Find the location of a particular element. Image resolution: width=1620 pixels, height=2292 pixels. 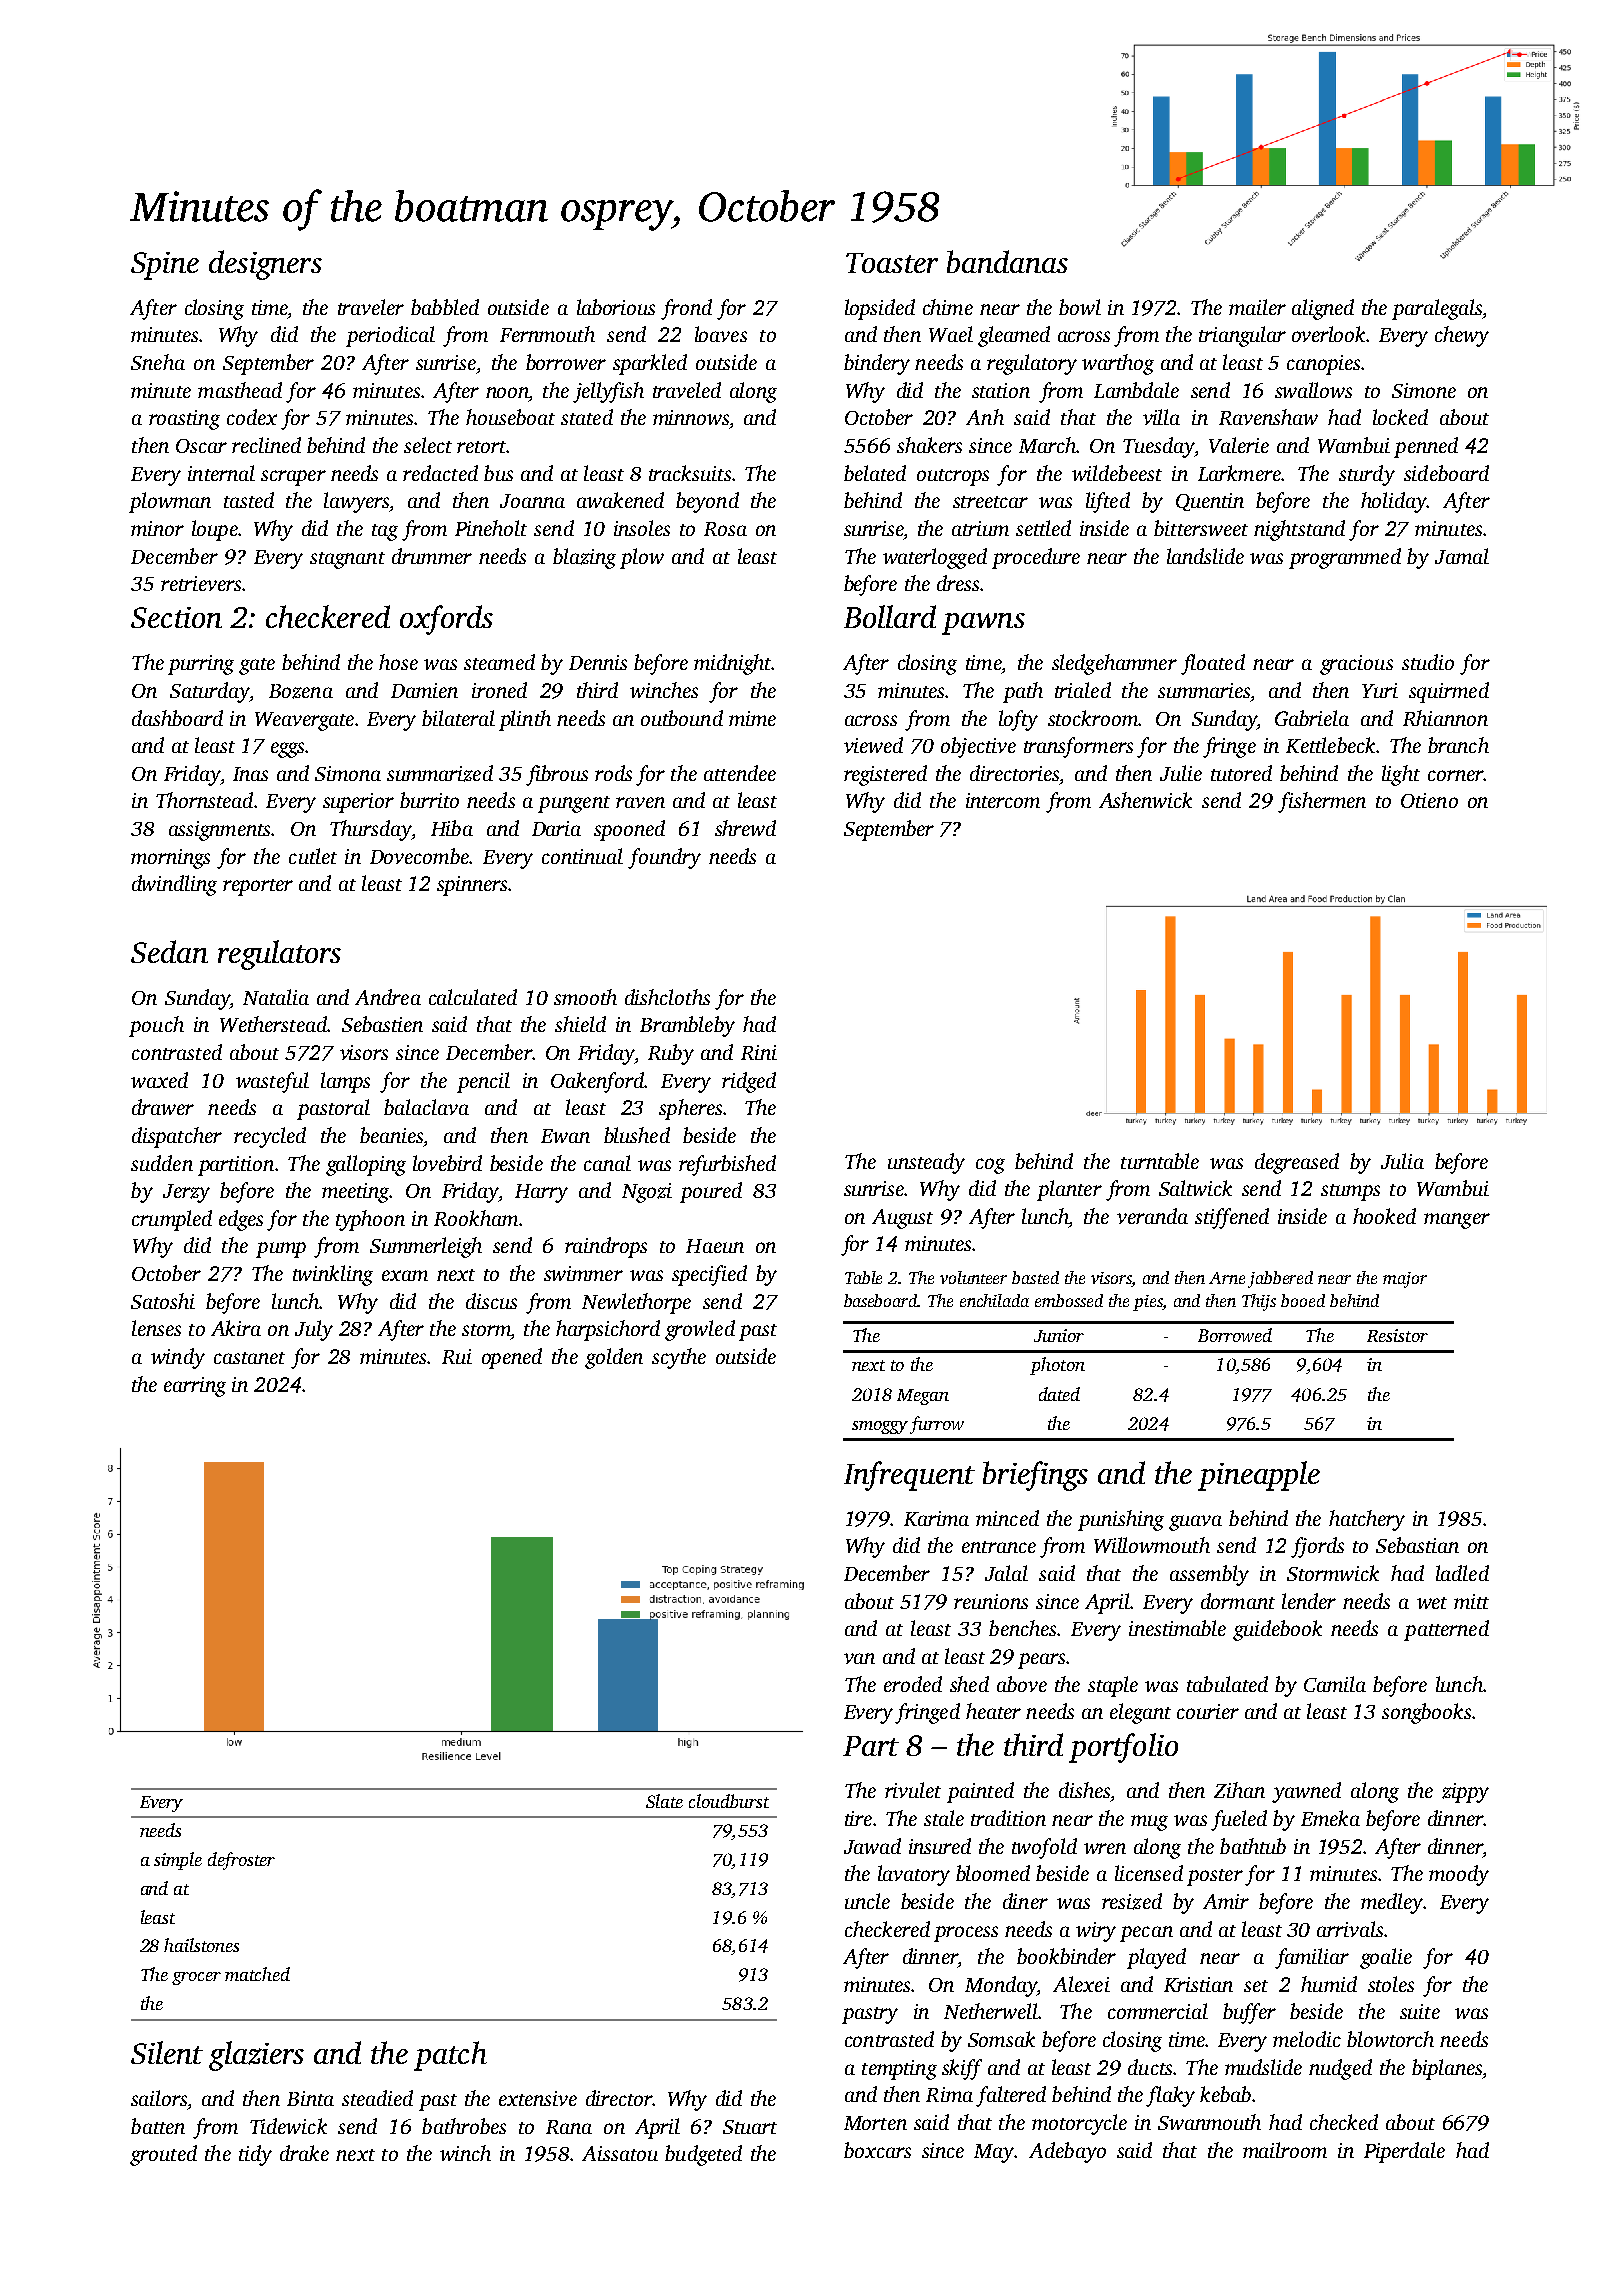

budgeted is located at coordinates (703, 2155).
